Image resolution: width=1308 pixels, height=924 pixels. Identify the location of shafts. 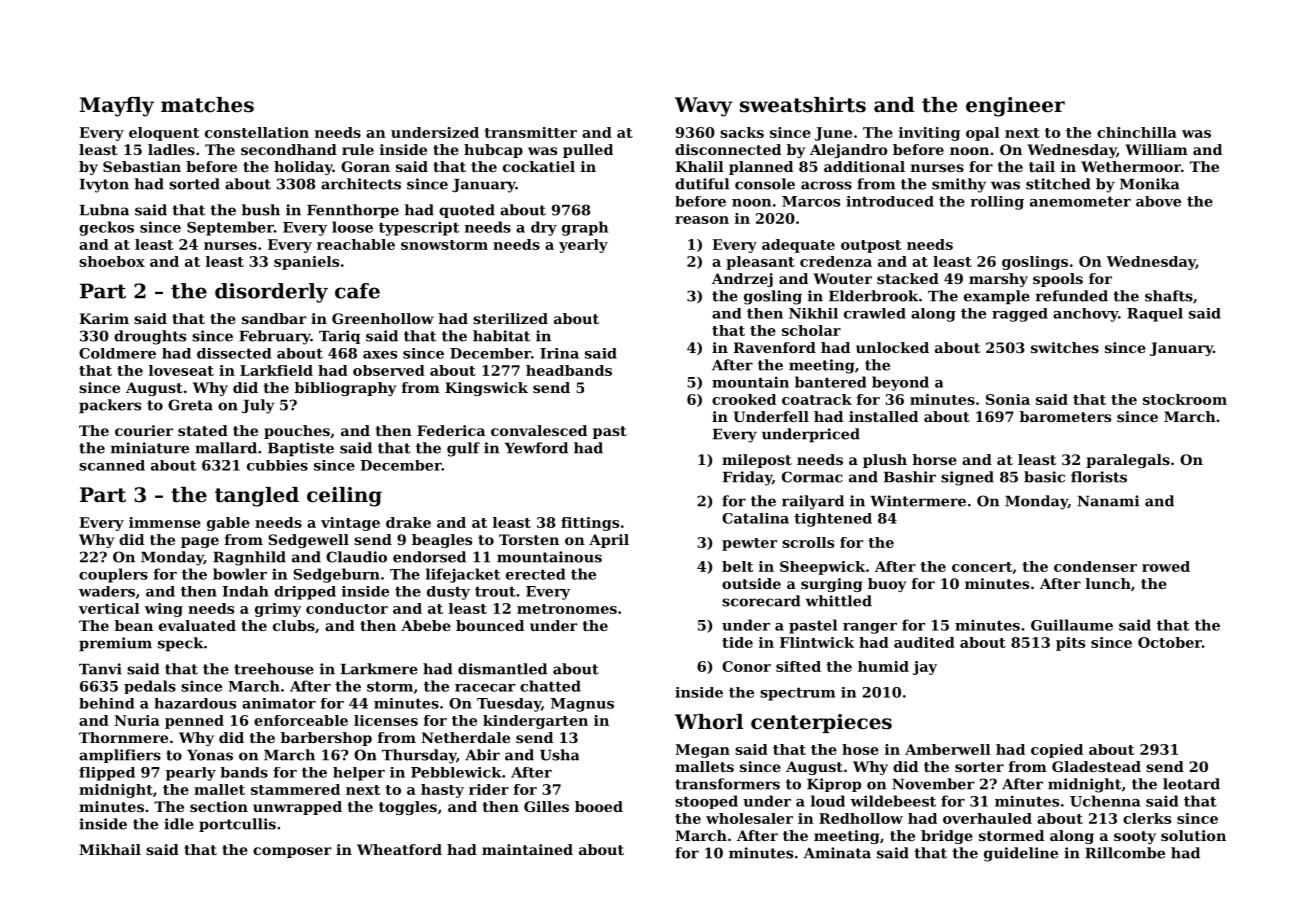
(1169, 296).
